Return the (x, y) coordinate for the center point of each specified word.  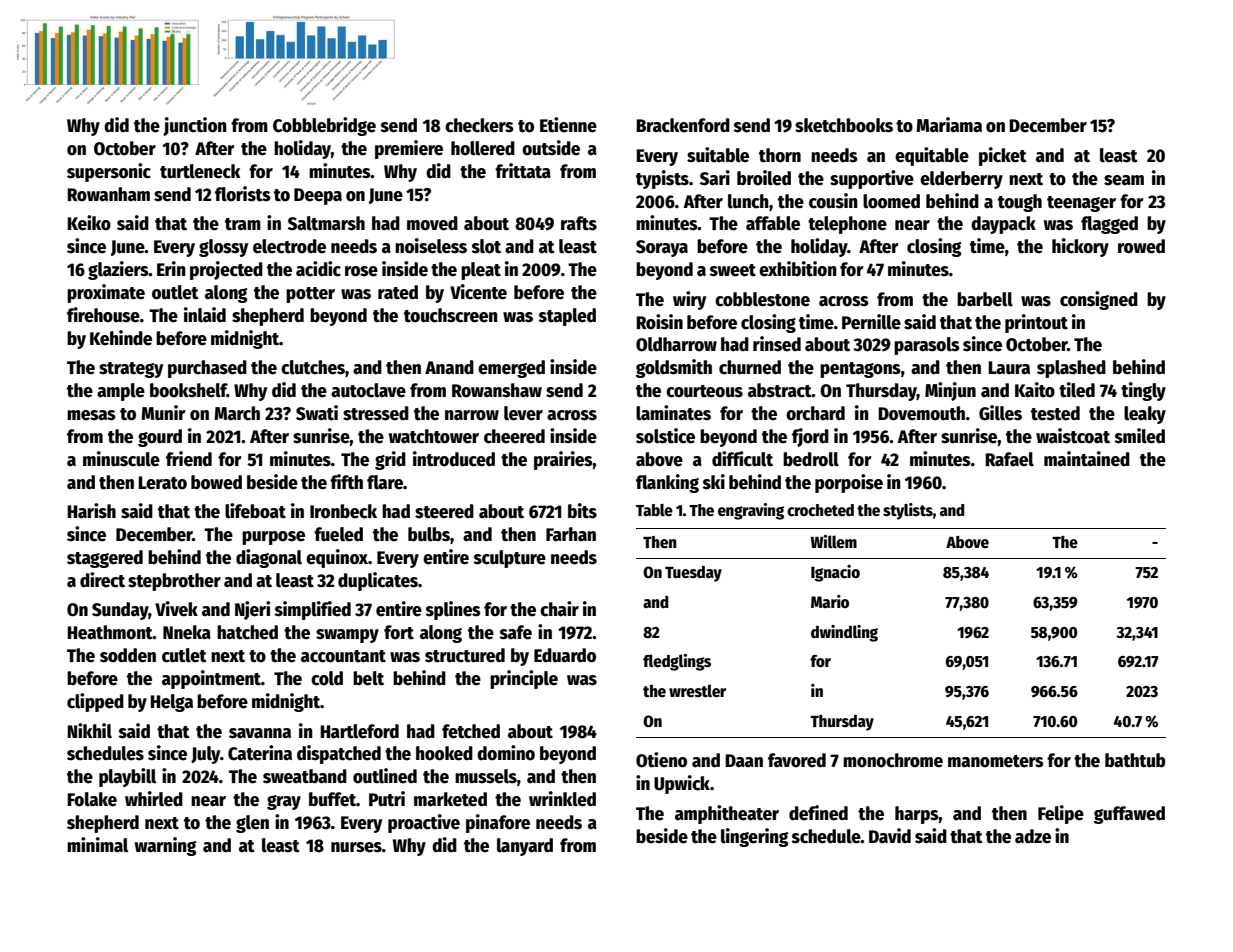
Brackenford (683, 125)
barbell (985, 299)
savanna (260, 733)
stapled (567, 317)
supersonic (109, 172)
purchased (207, 369)
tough (1020, 203)
